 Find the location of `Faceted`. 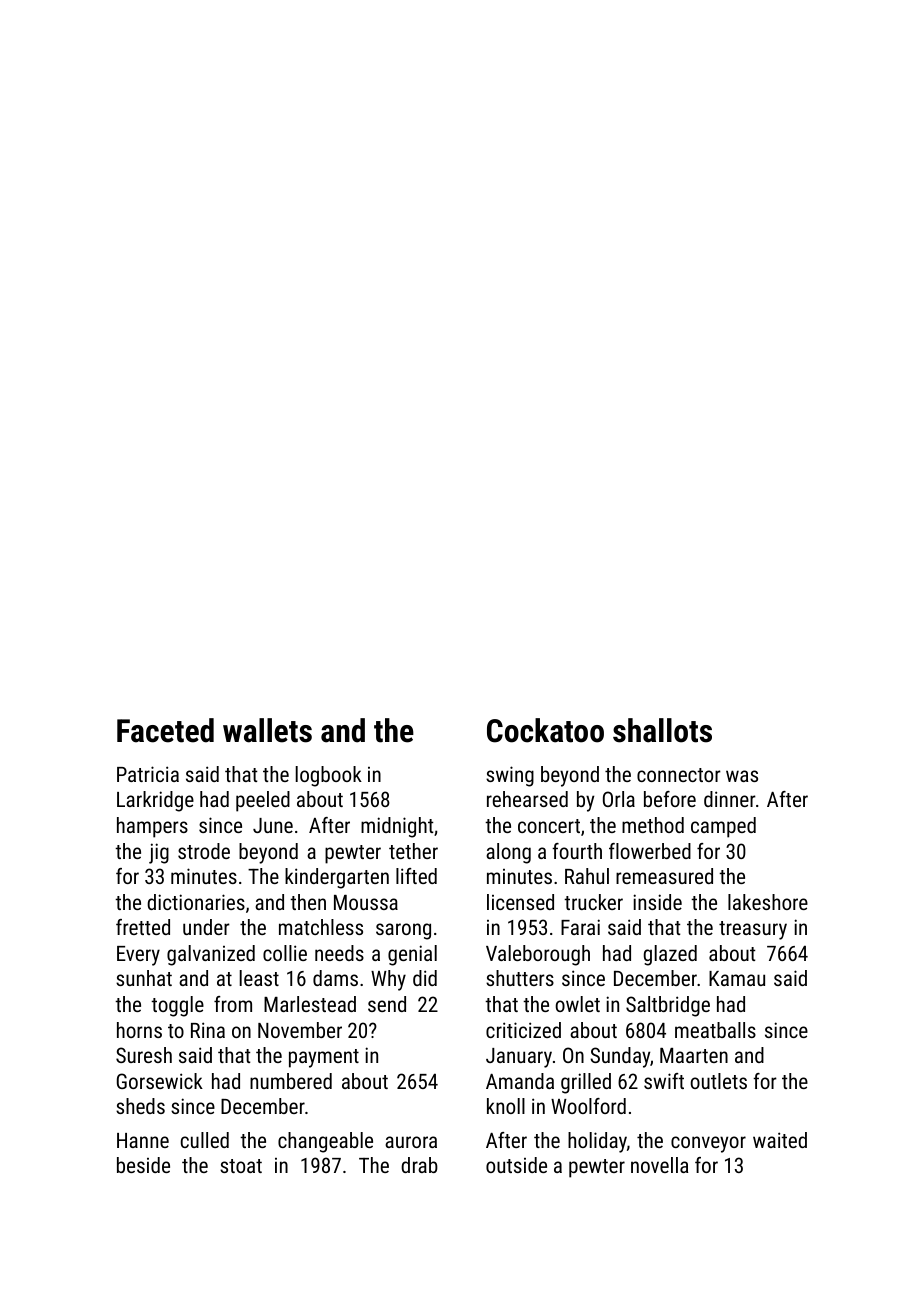

Faceted is located at coordinates (165, 730).
